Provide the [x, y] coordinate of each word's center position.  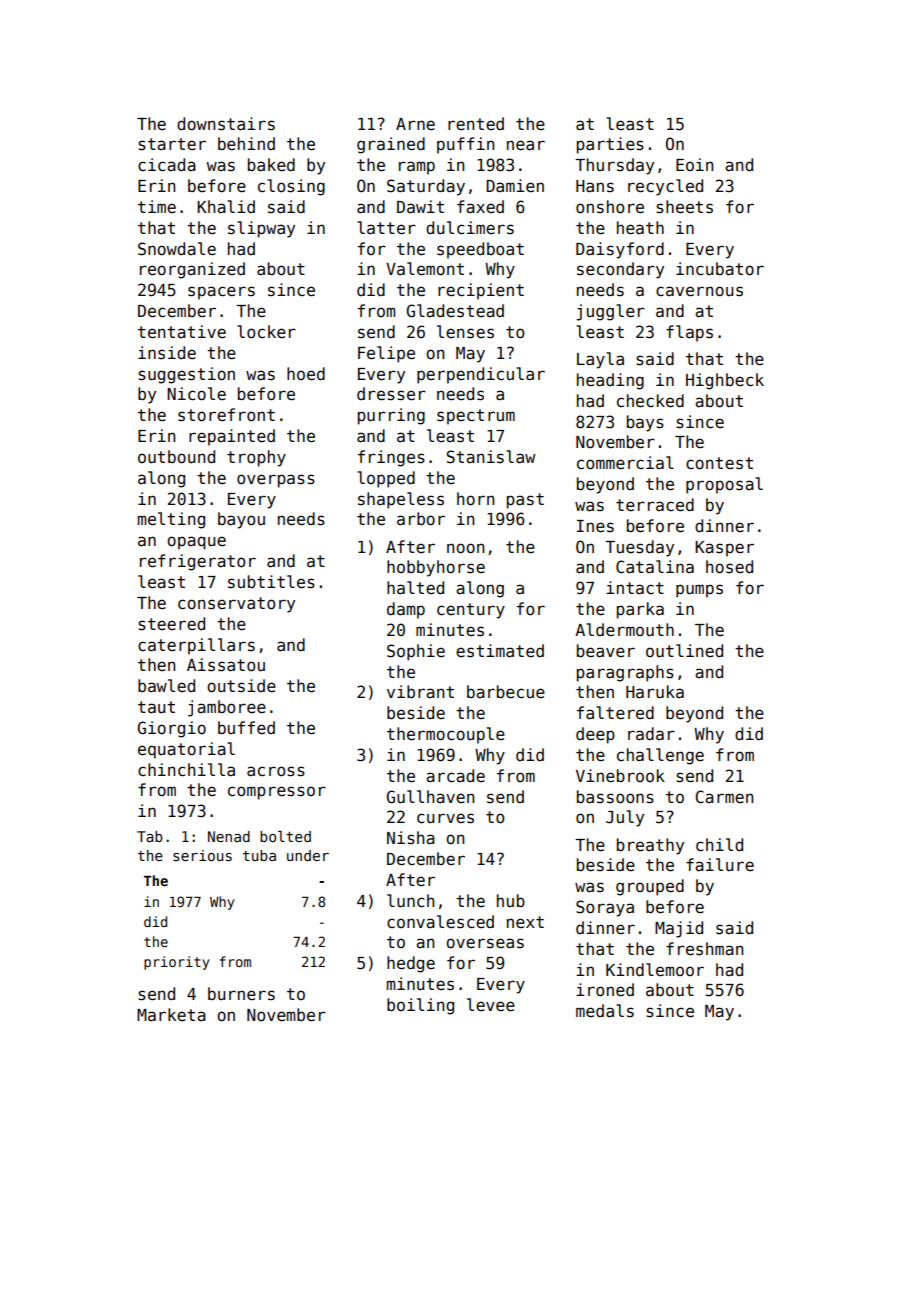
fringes [391, 458]
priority [176, 963]
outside [241, 686]
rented [476, 123]
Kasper [724, 549]
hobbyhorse [436, 568]
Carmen [724, 797]
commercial [625, 463]
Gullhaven [430, 797]
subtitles [271, 582]
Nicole [196, 394]
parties [610, 145]
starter [172, 144]
